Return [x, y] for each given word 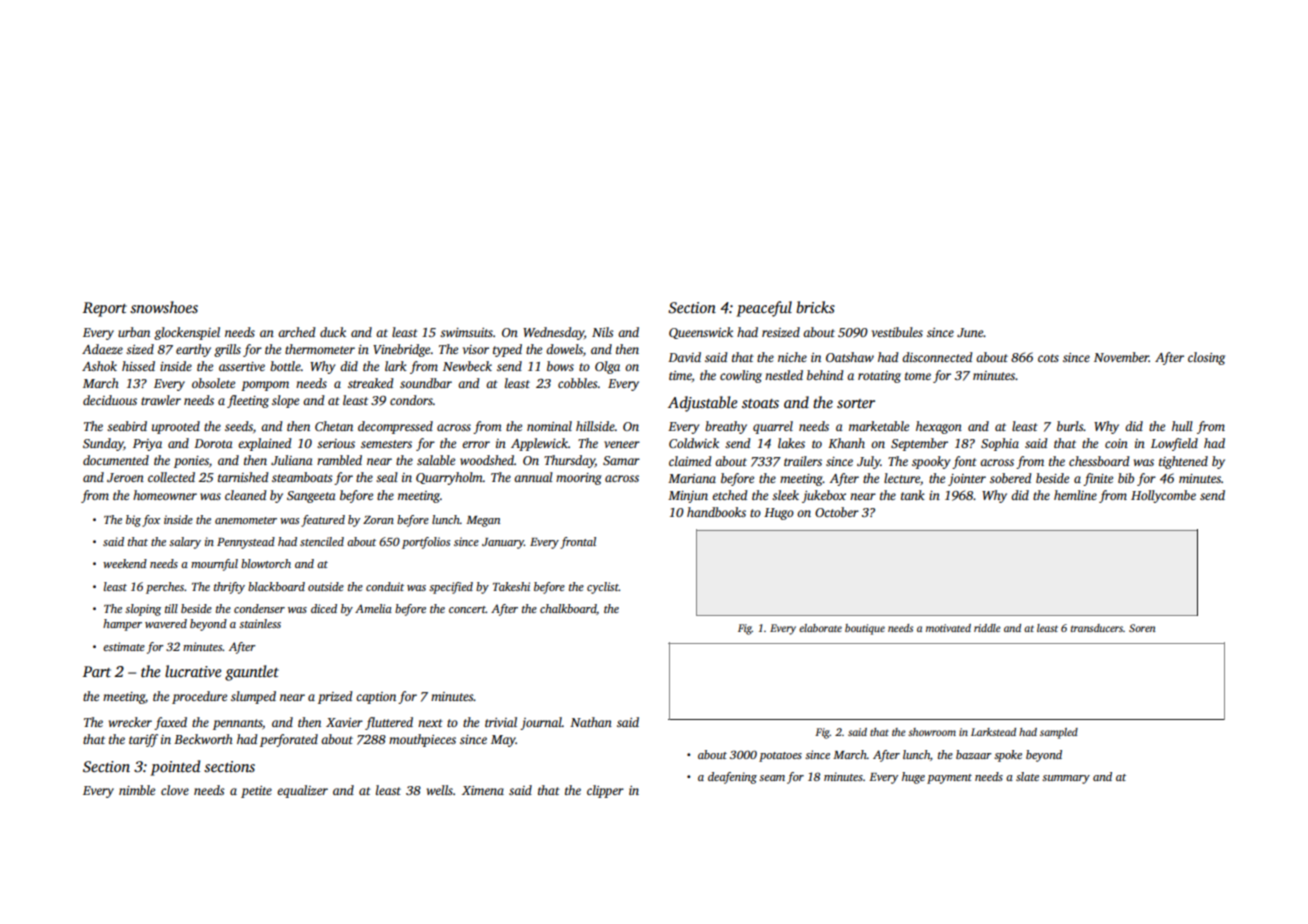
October [837, 512]
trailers [803, 461]
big [133, 521]
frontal [578, 543]
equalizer [302, 791]
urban [134, 332]
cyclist [603, 588]
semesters [386, 444]
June [970, 332]
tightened [1183, 462]
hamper [122, 625]
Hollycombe [1163, 496]
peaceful [764, 309]
